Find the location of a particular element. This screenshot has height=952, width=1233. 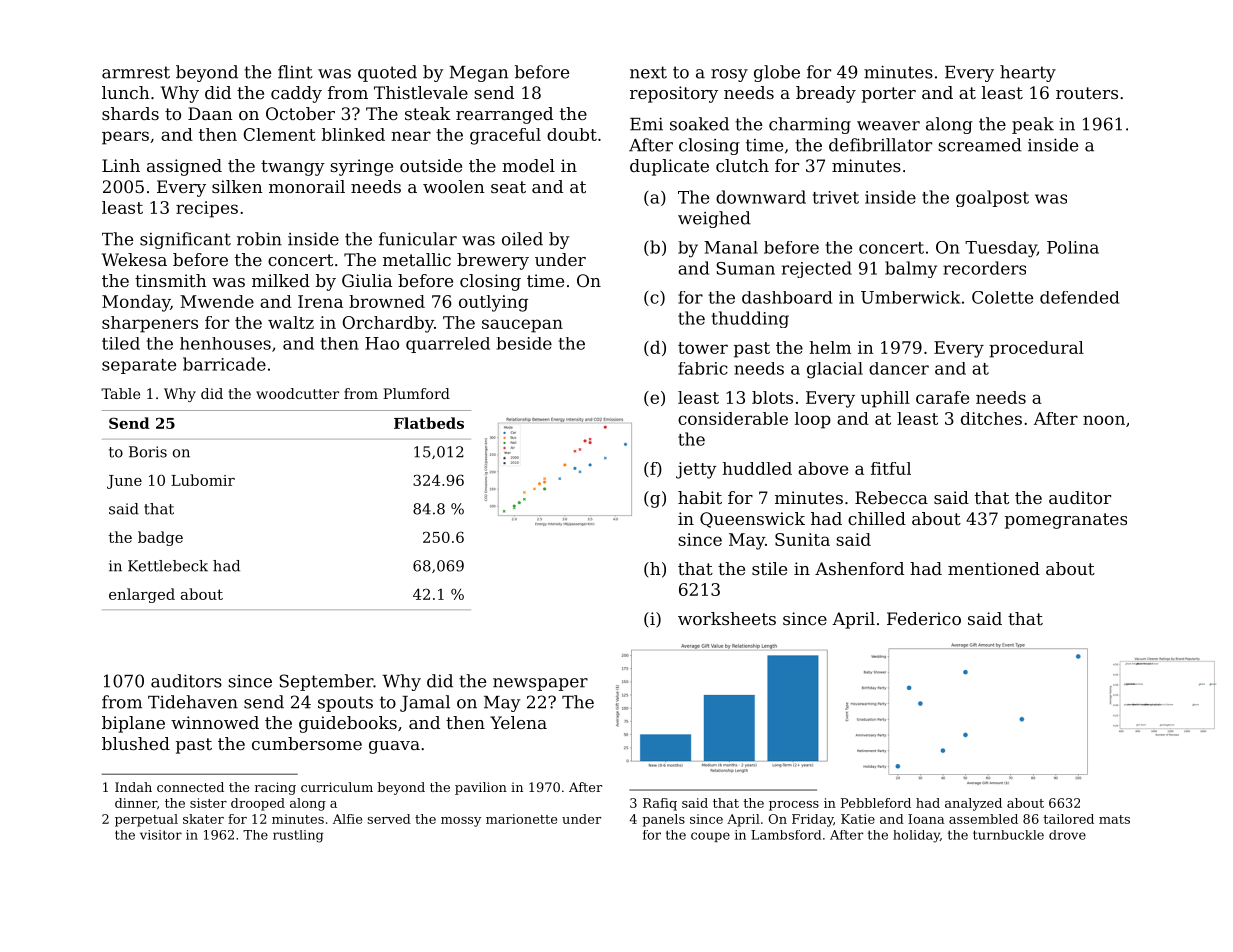

lunch is located at coordinates (126, 92).
